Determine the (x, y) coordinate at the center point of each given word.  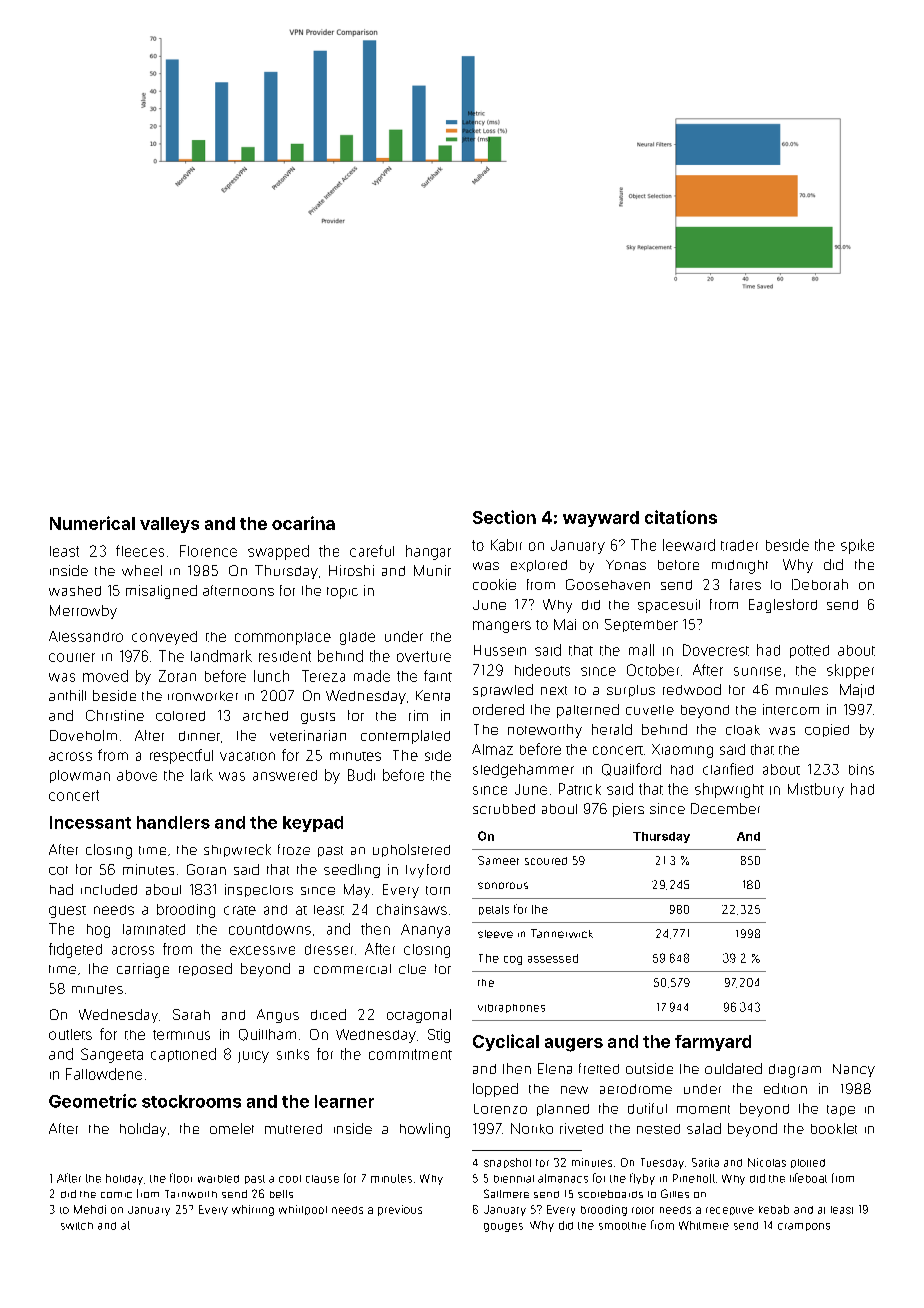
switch (77, 1226)
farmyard (713, 1043)
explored (539, 566)
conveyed (164, 638)
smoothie (622, 1226)
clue (412, 969)
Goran (206, 869)
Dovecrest (716, 650)
